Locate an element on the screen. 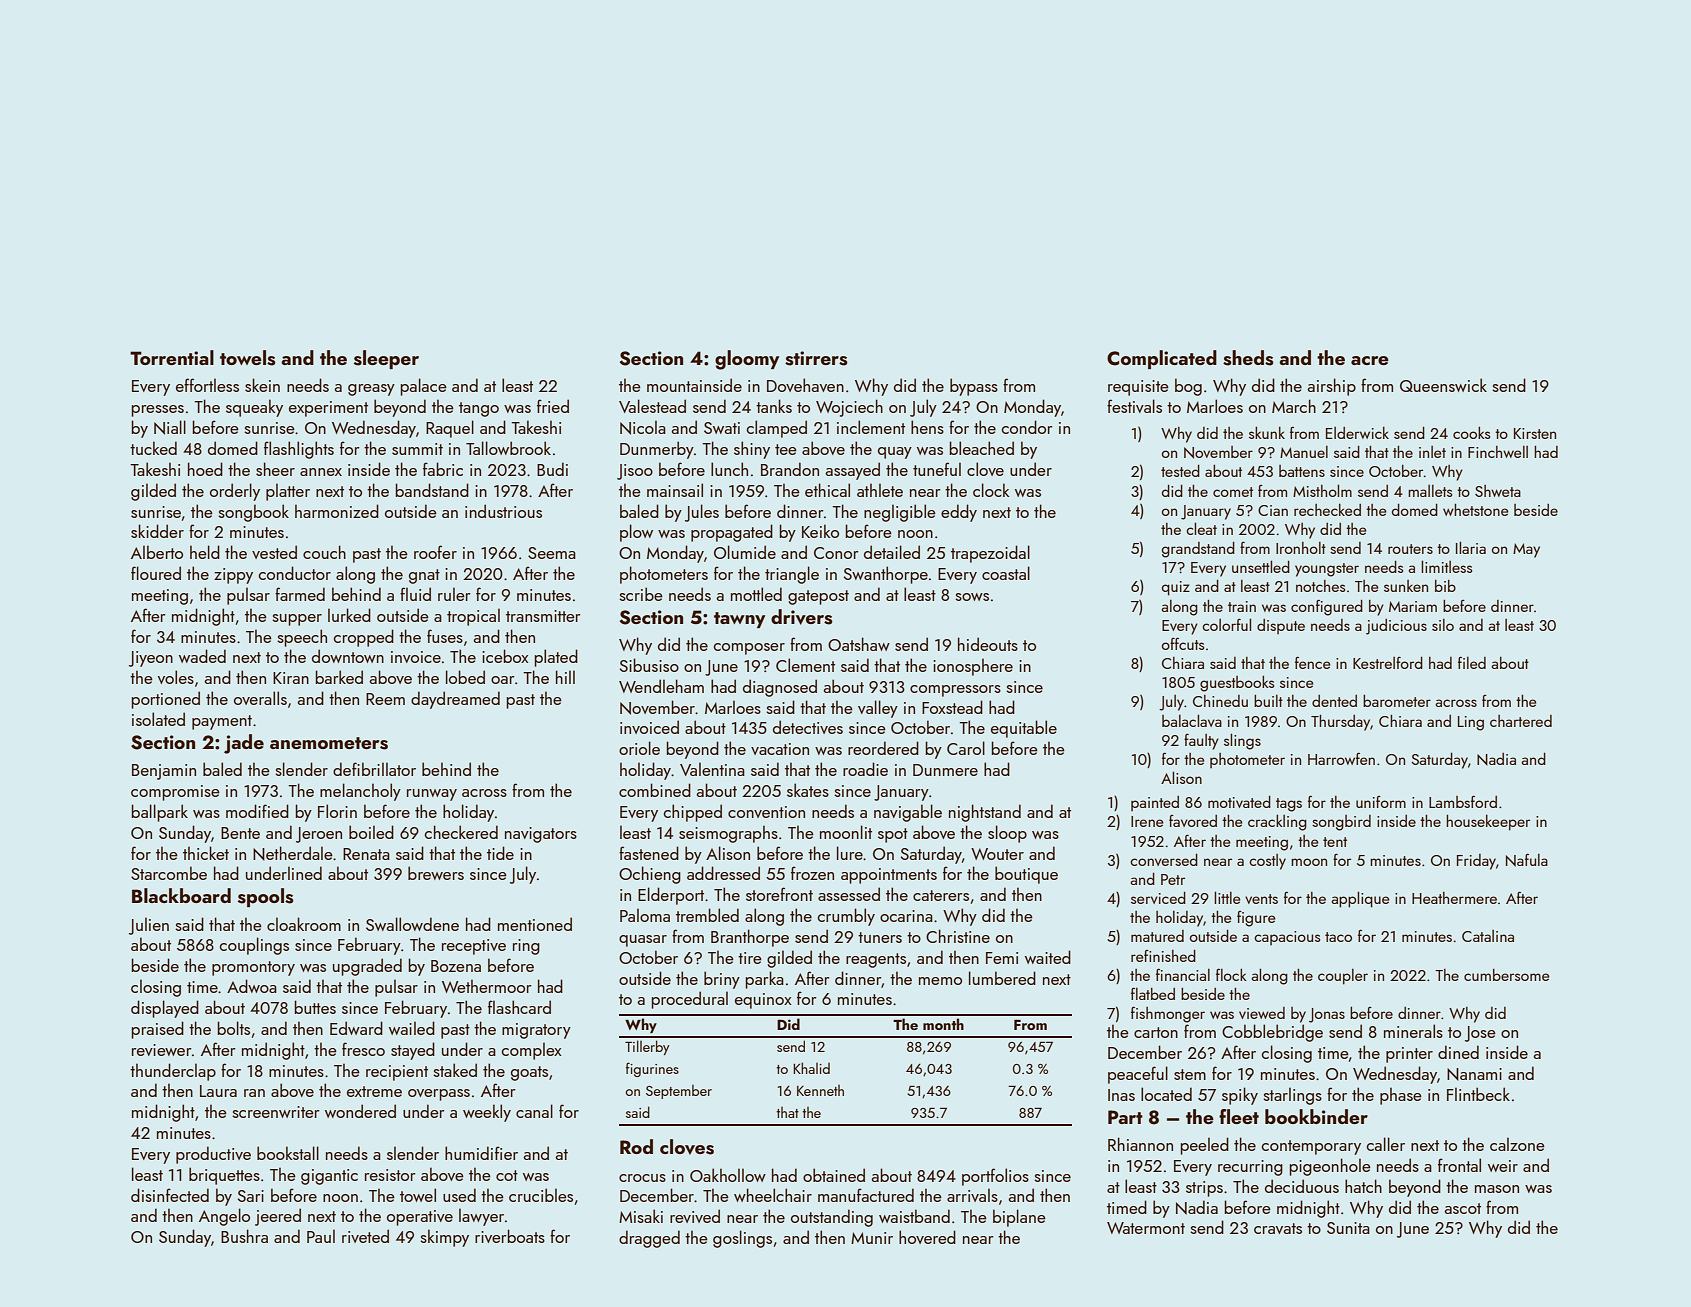 The width and height of the screenshot is (1691, 1307). trapezoidal is located at coordinates (990, 554).
